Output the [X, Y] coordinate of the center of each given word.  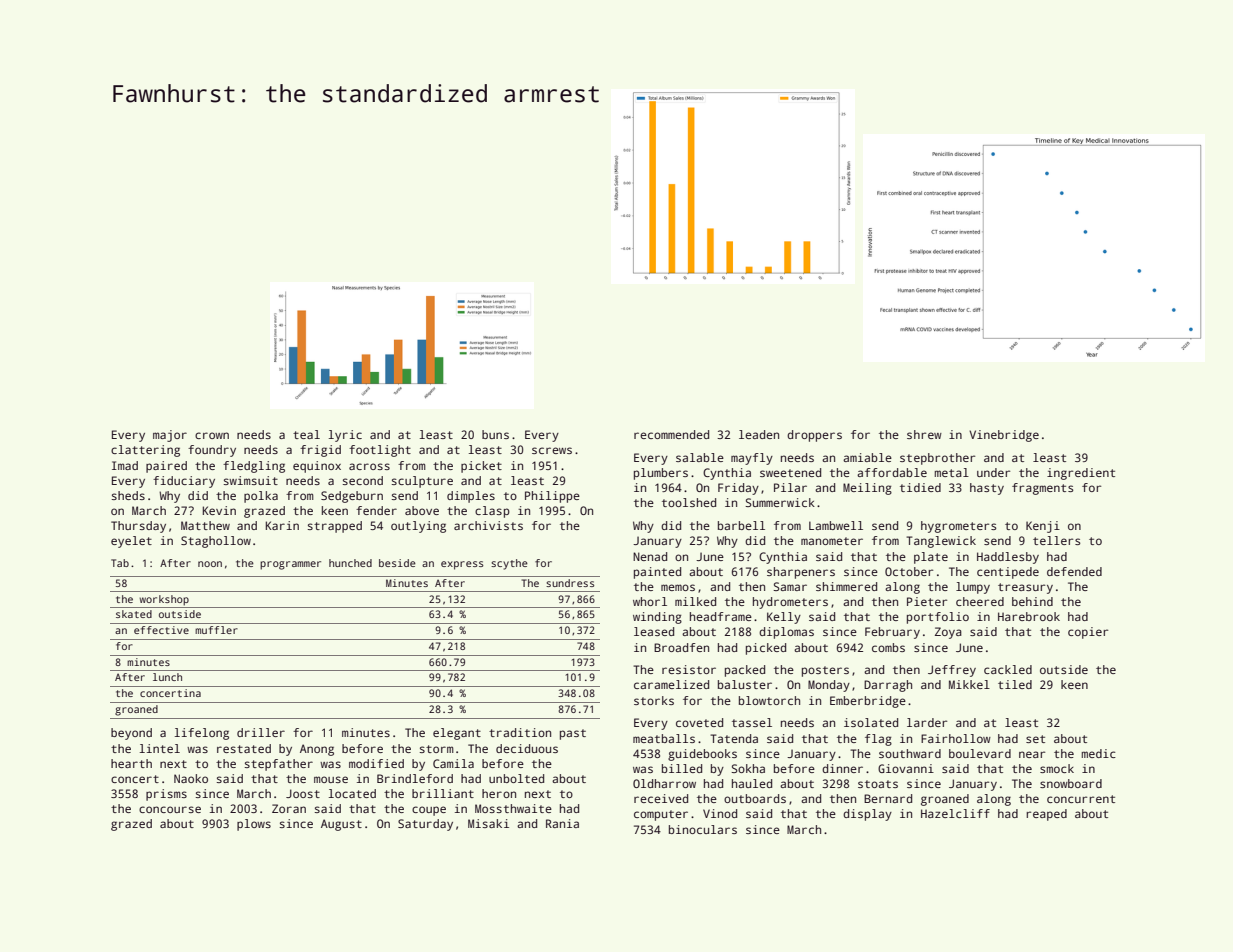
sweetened [790, 472]
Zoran [289, 808]
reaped [1046, 815]
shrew [924, 434]
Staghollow [216, 542]
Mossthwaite [513, 808]
